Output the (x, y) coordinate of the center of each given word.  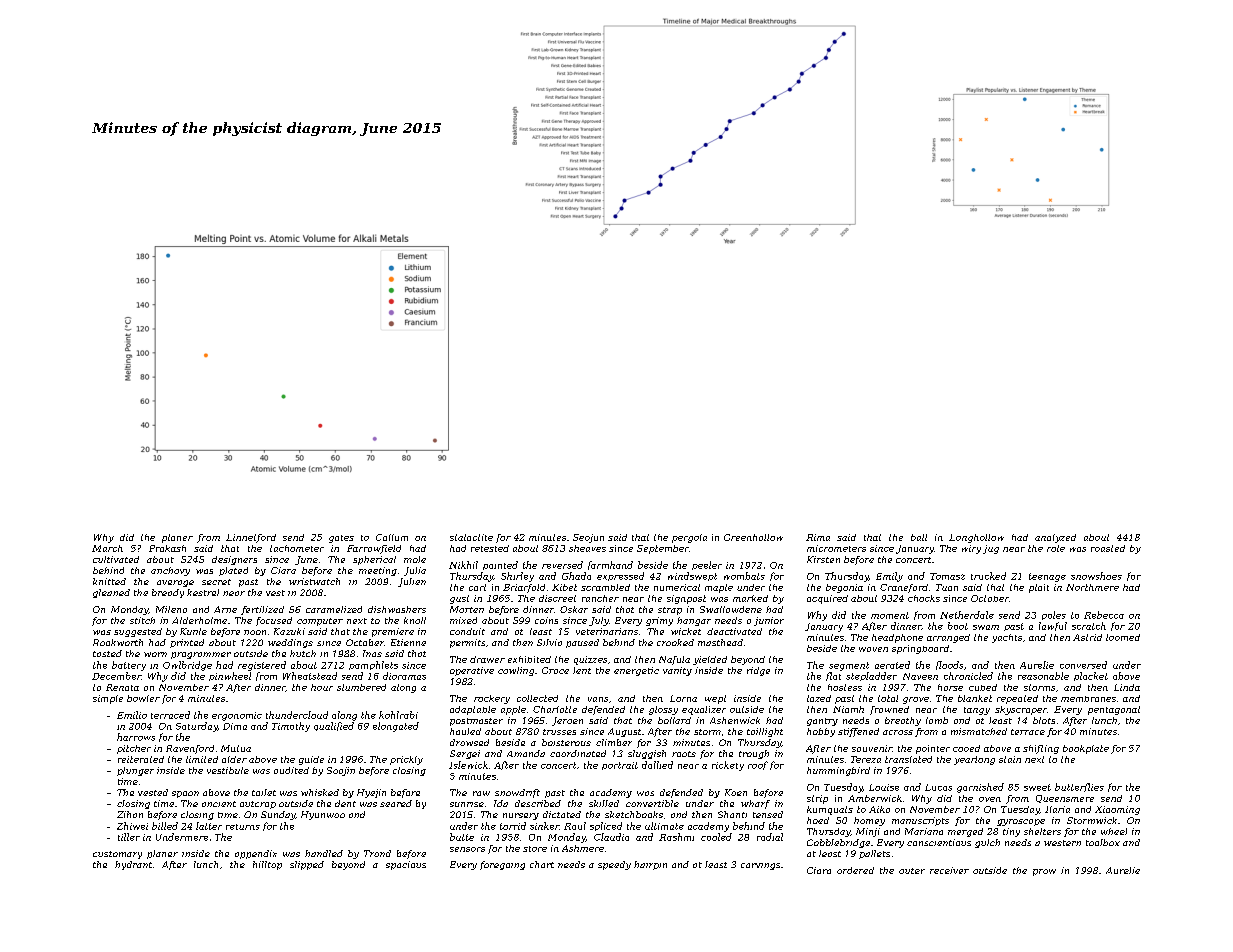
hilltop (267, 865)
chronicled (968, 676)
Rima (818, 537)
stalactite (471, 537)
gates (341, 539)
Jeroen (567, 721)
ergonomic (237, 716)
